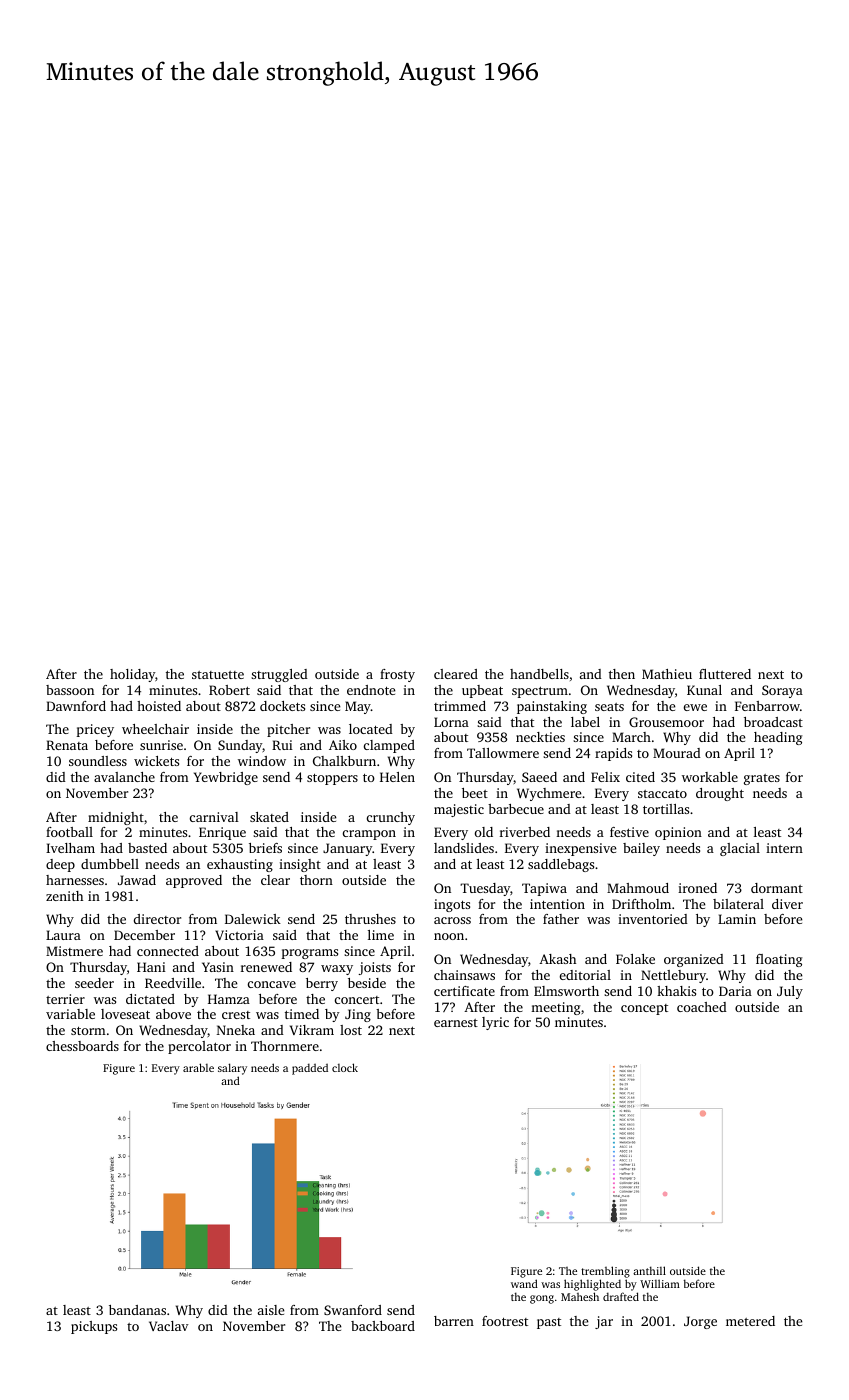 The image size is (849, 1400). What do you see at coordinates (397, 777) in the page?
I see `Helen` at bounding box center [397, 777].
